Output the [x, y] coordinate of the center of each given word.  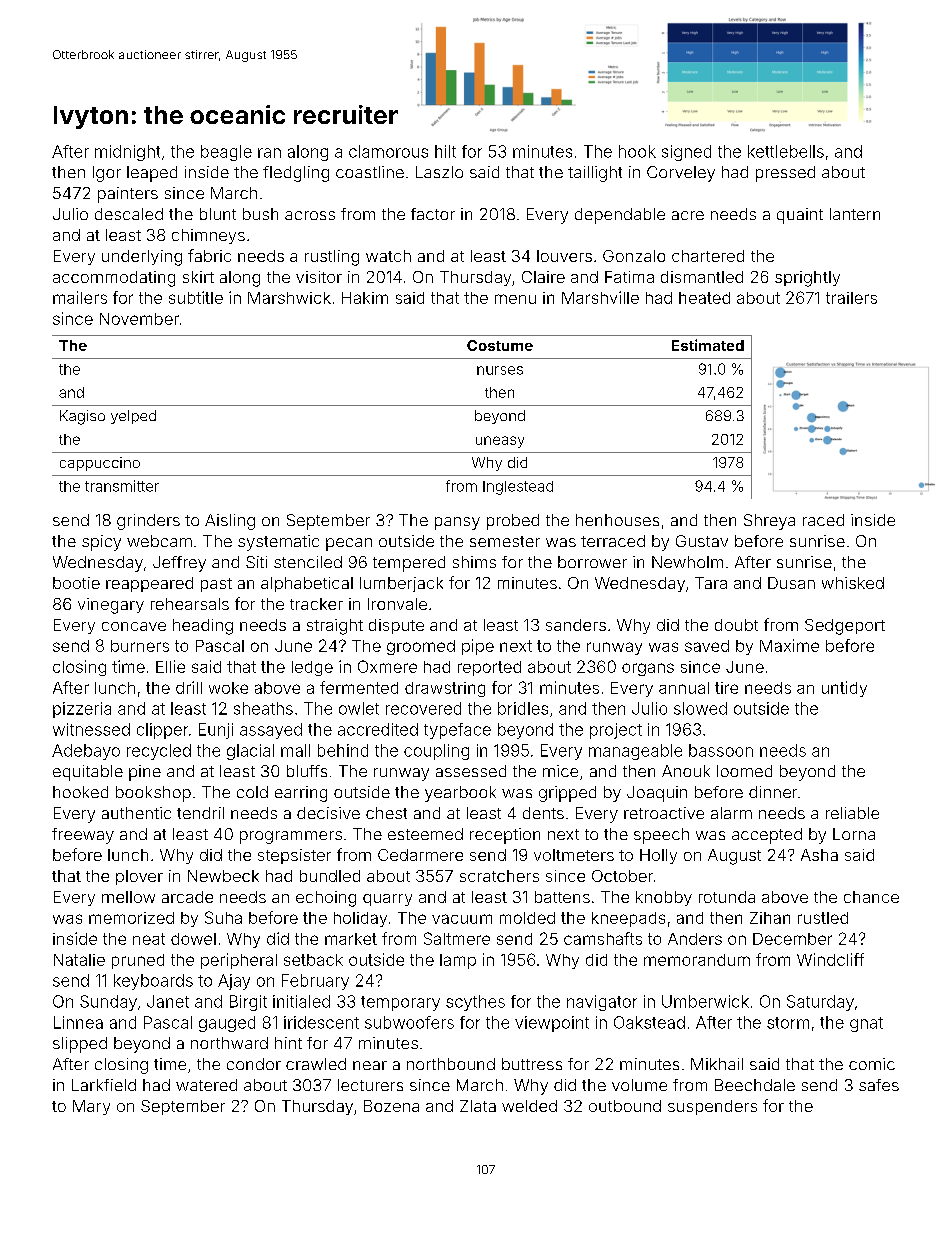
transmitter [122, 486]
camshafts [603, 938]
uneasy [500, 442]
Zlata [478, 1106]
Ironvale [397, 604]
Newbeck [223, 876]
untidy [844, 689]
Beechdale [755, 1085]
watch [388, 256]
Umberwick [705, 1001]
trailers [851, 298]
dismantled [702, 277]
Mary [91, 1107]
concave [134, 626]
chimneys [208, 236]
